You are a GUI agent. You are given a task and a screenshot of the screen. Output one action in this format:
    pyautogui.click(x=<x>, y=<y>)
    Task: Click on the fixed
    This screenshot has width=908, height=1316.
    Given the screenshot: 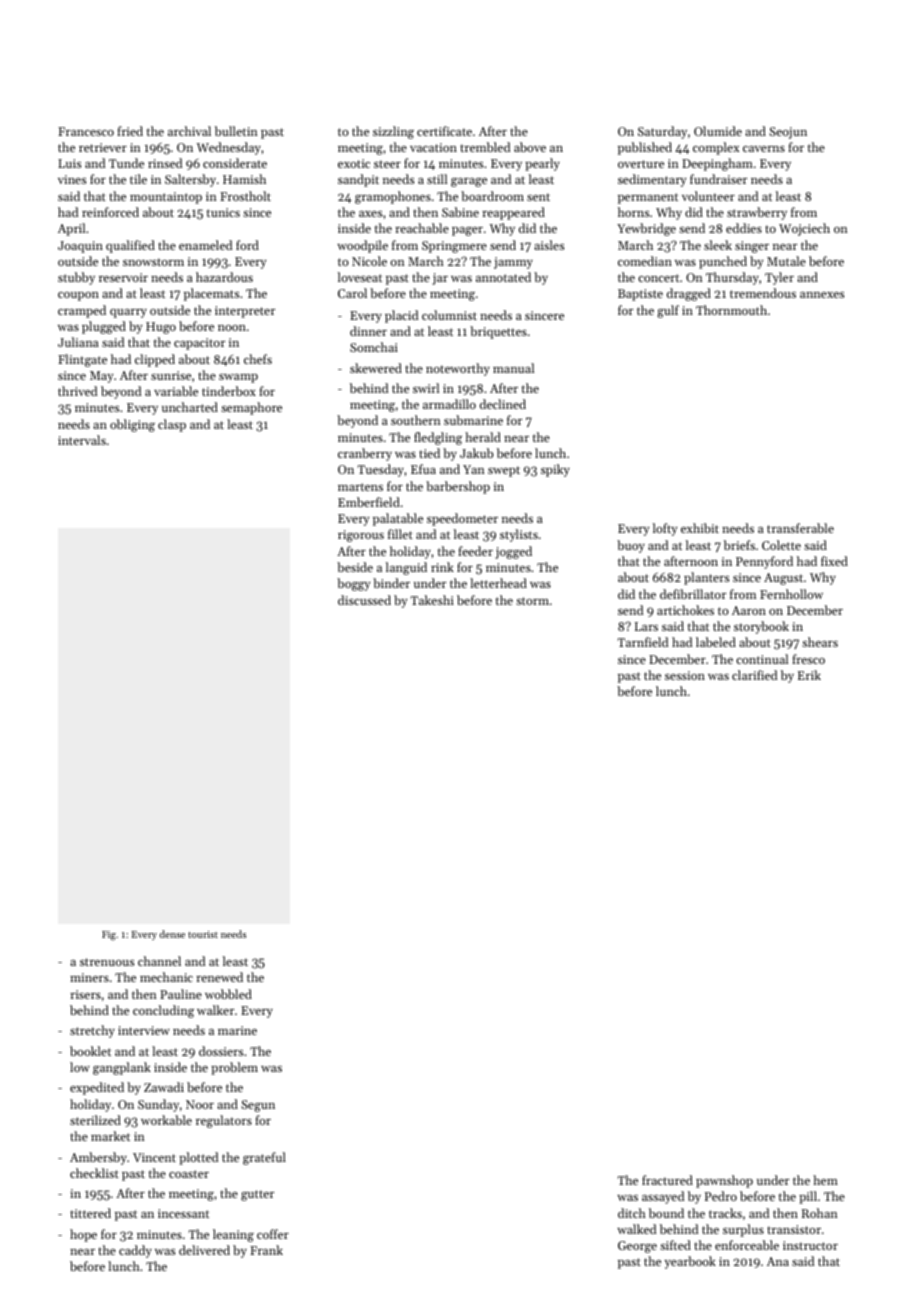 What is the action you would take?
    pyautogui.click(x=834, y=561)
